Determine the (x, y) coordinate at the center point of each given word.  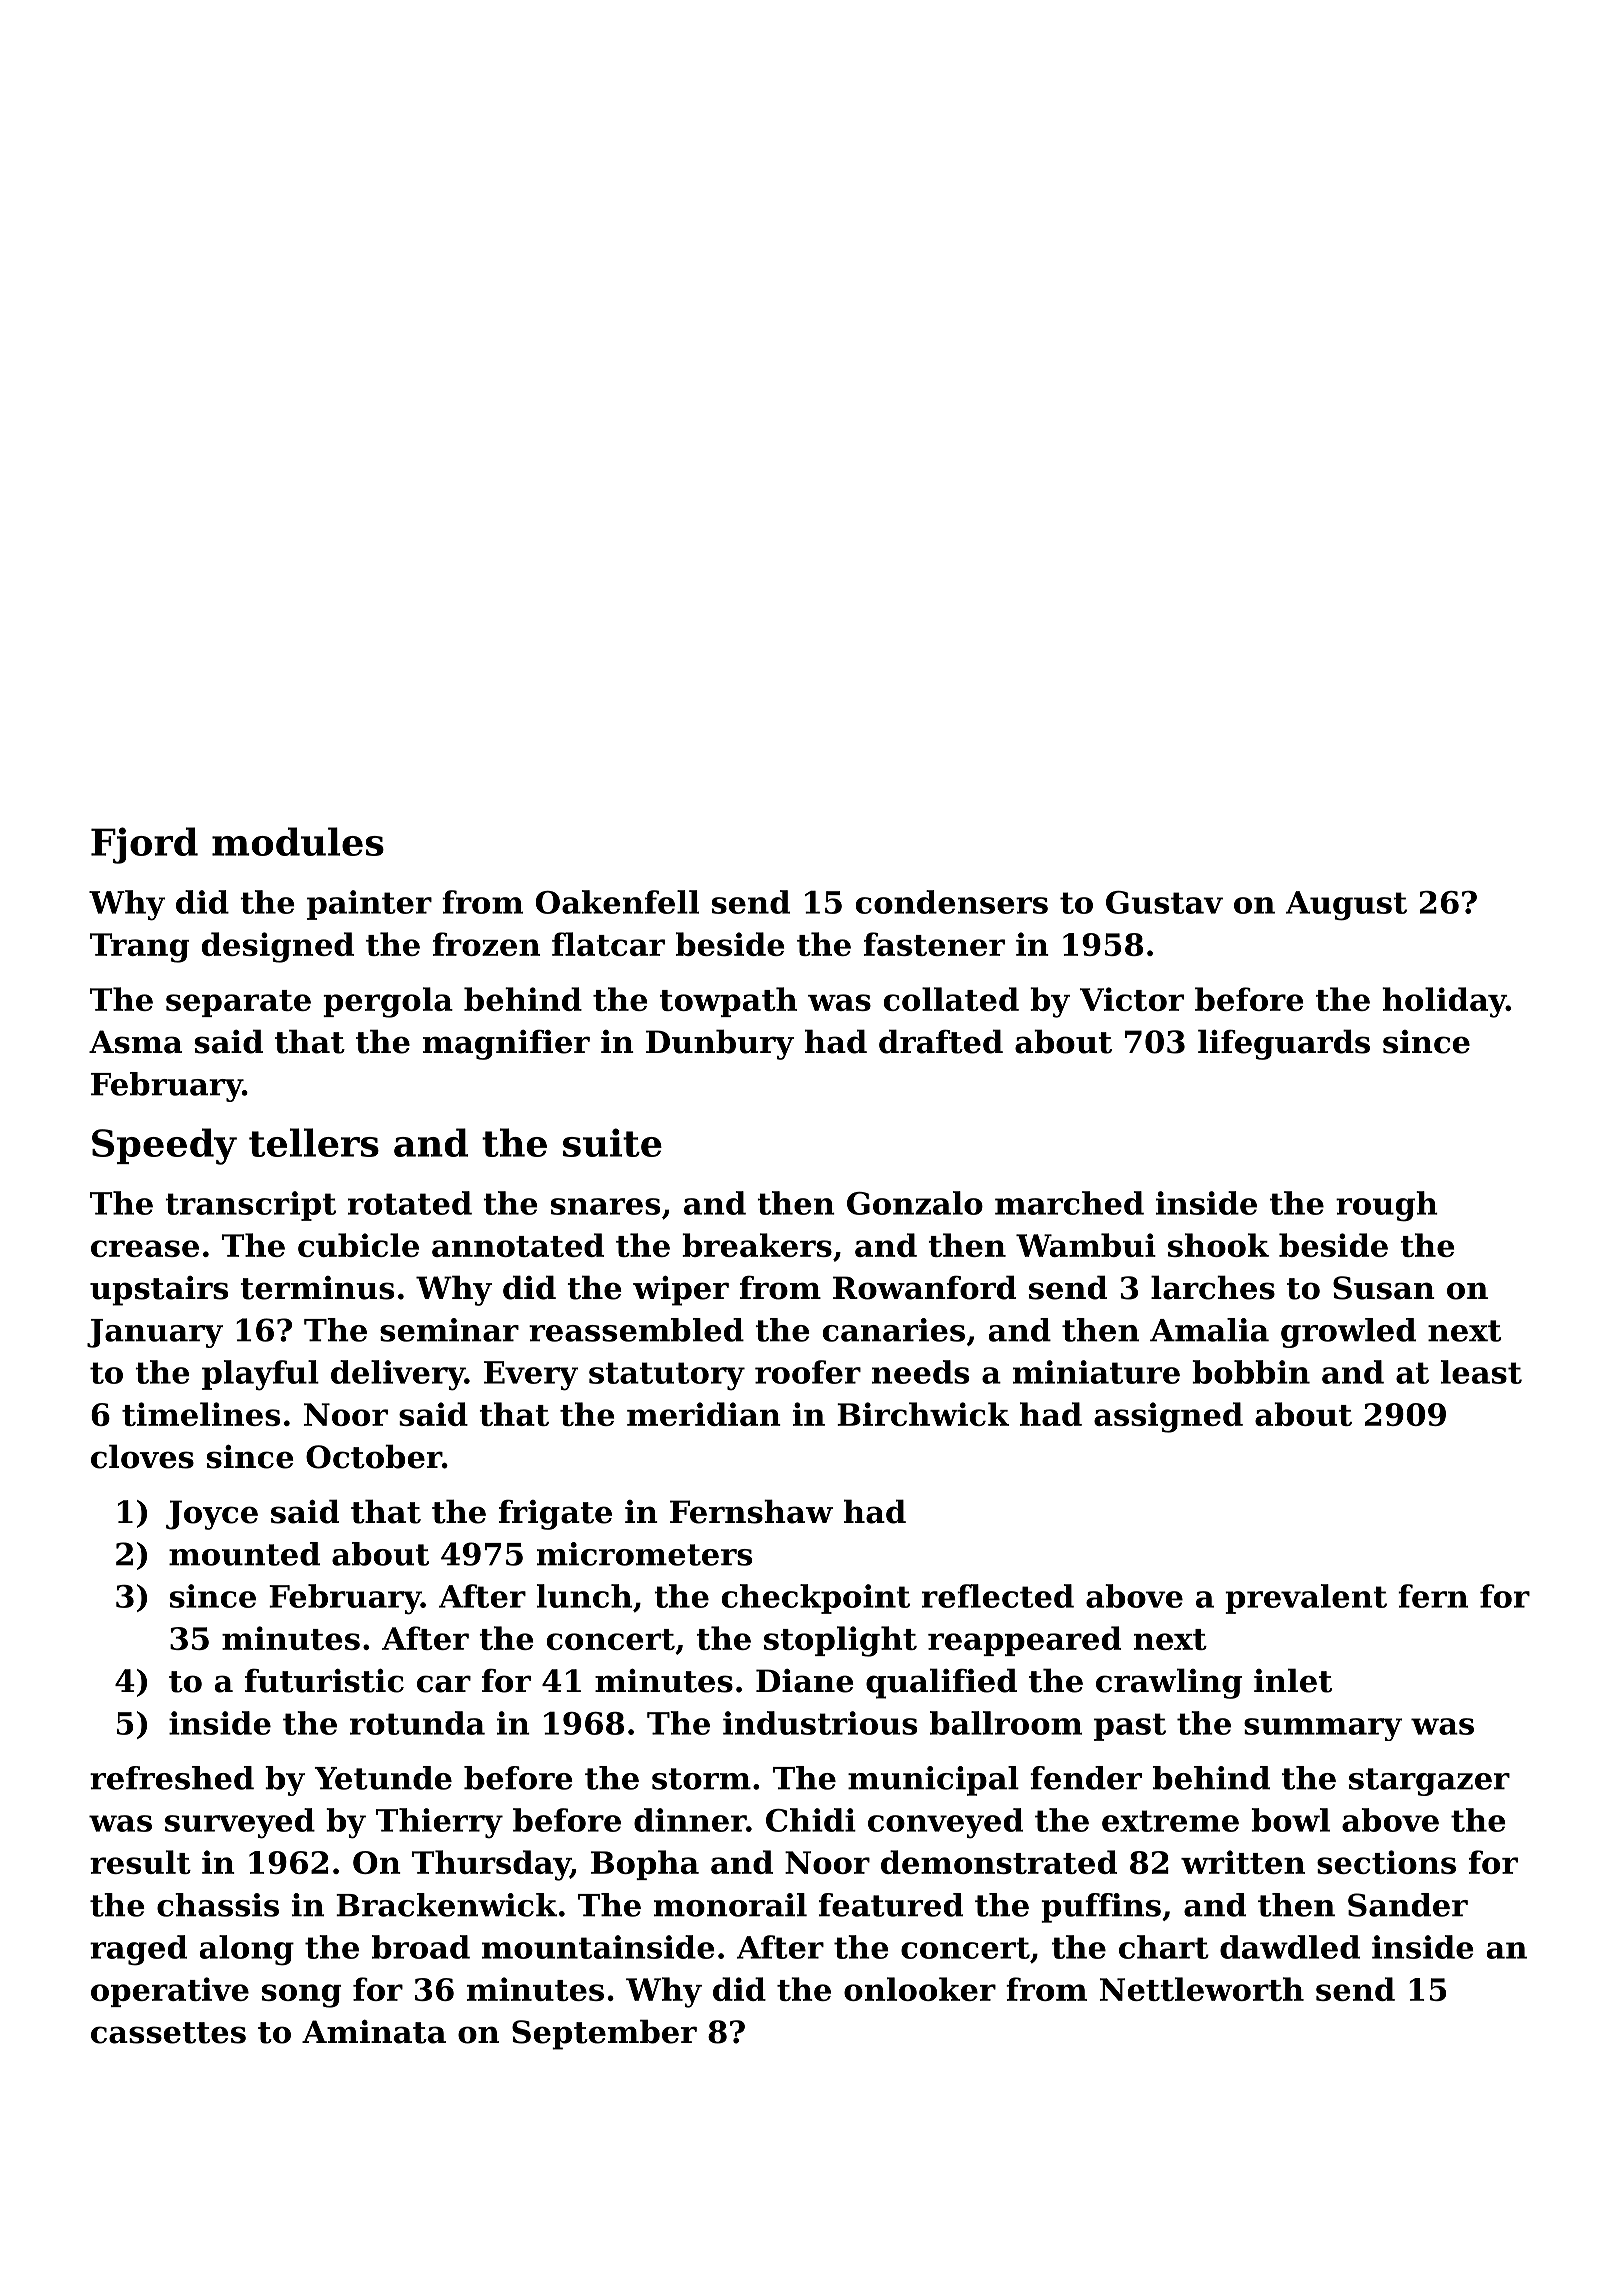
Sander (1408, 1905)
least (1481, 1372)
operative (170, 1992)
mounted (244, 1554)
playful (260, 1375)
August (1346, 906)
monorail (730, 1905)
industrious (820, 1723)
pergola (388, 1002)
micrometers (644, 1554)
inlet (1293, 1680)
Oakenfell (617, 902)
